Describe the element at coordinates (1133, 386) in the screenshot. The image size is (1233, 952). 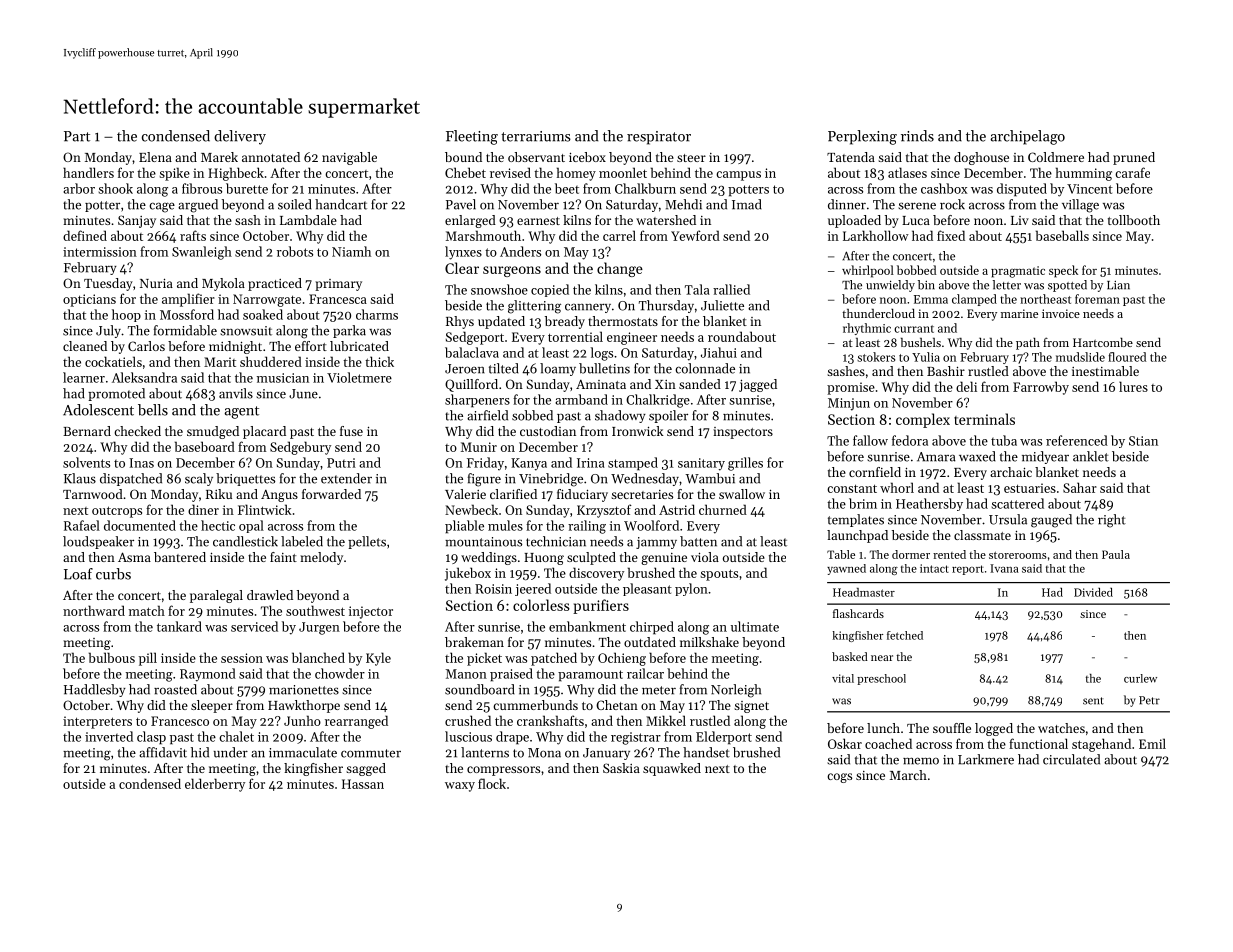
I see `lures` at that location.
